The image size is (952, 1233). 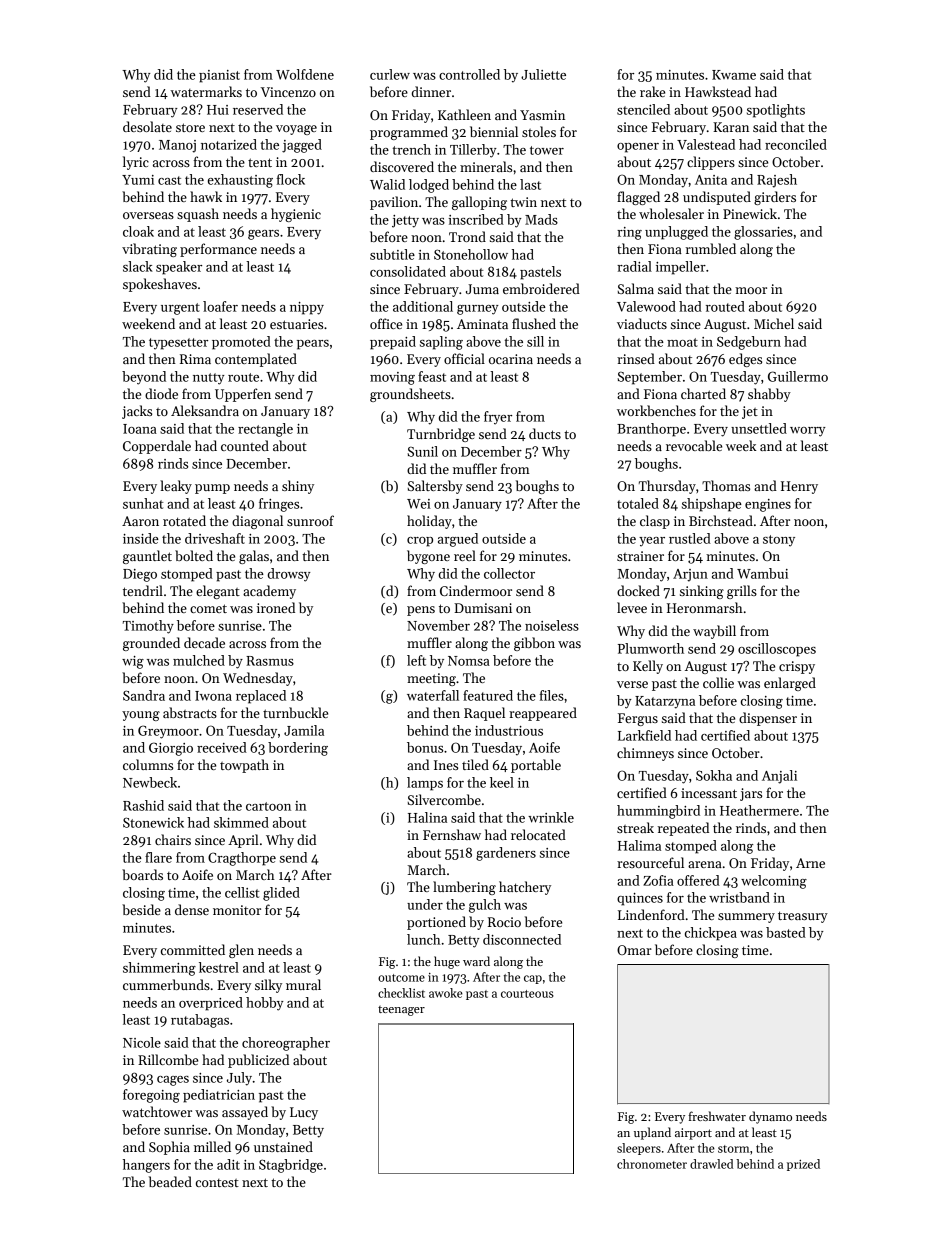 What do you see at coordinates (218, 250) in the screenshot?
I see `performance` at bounding box center [218, 250].
